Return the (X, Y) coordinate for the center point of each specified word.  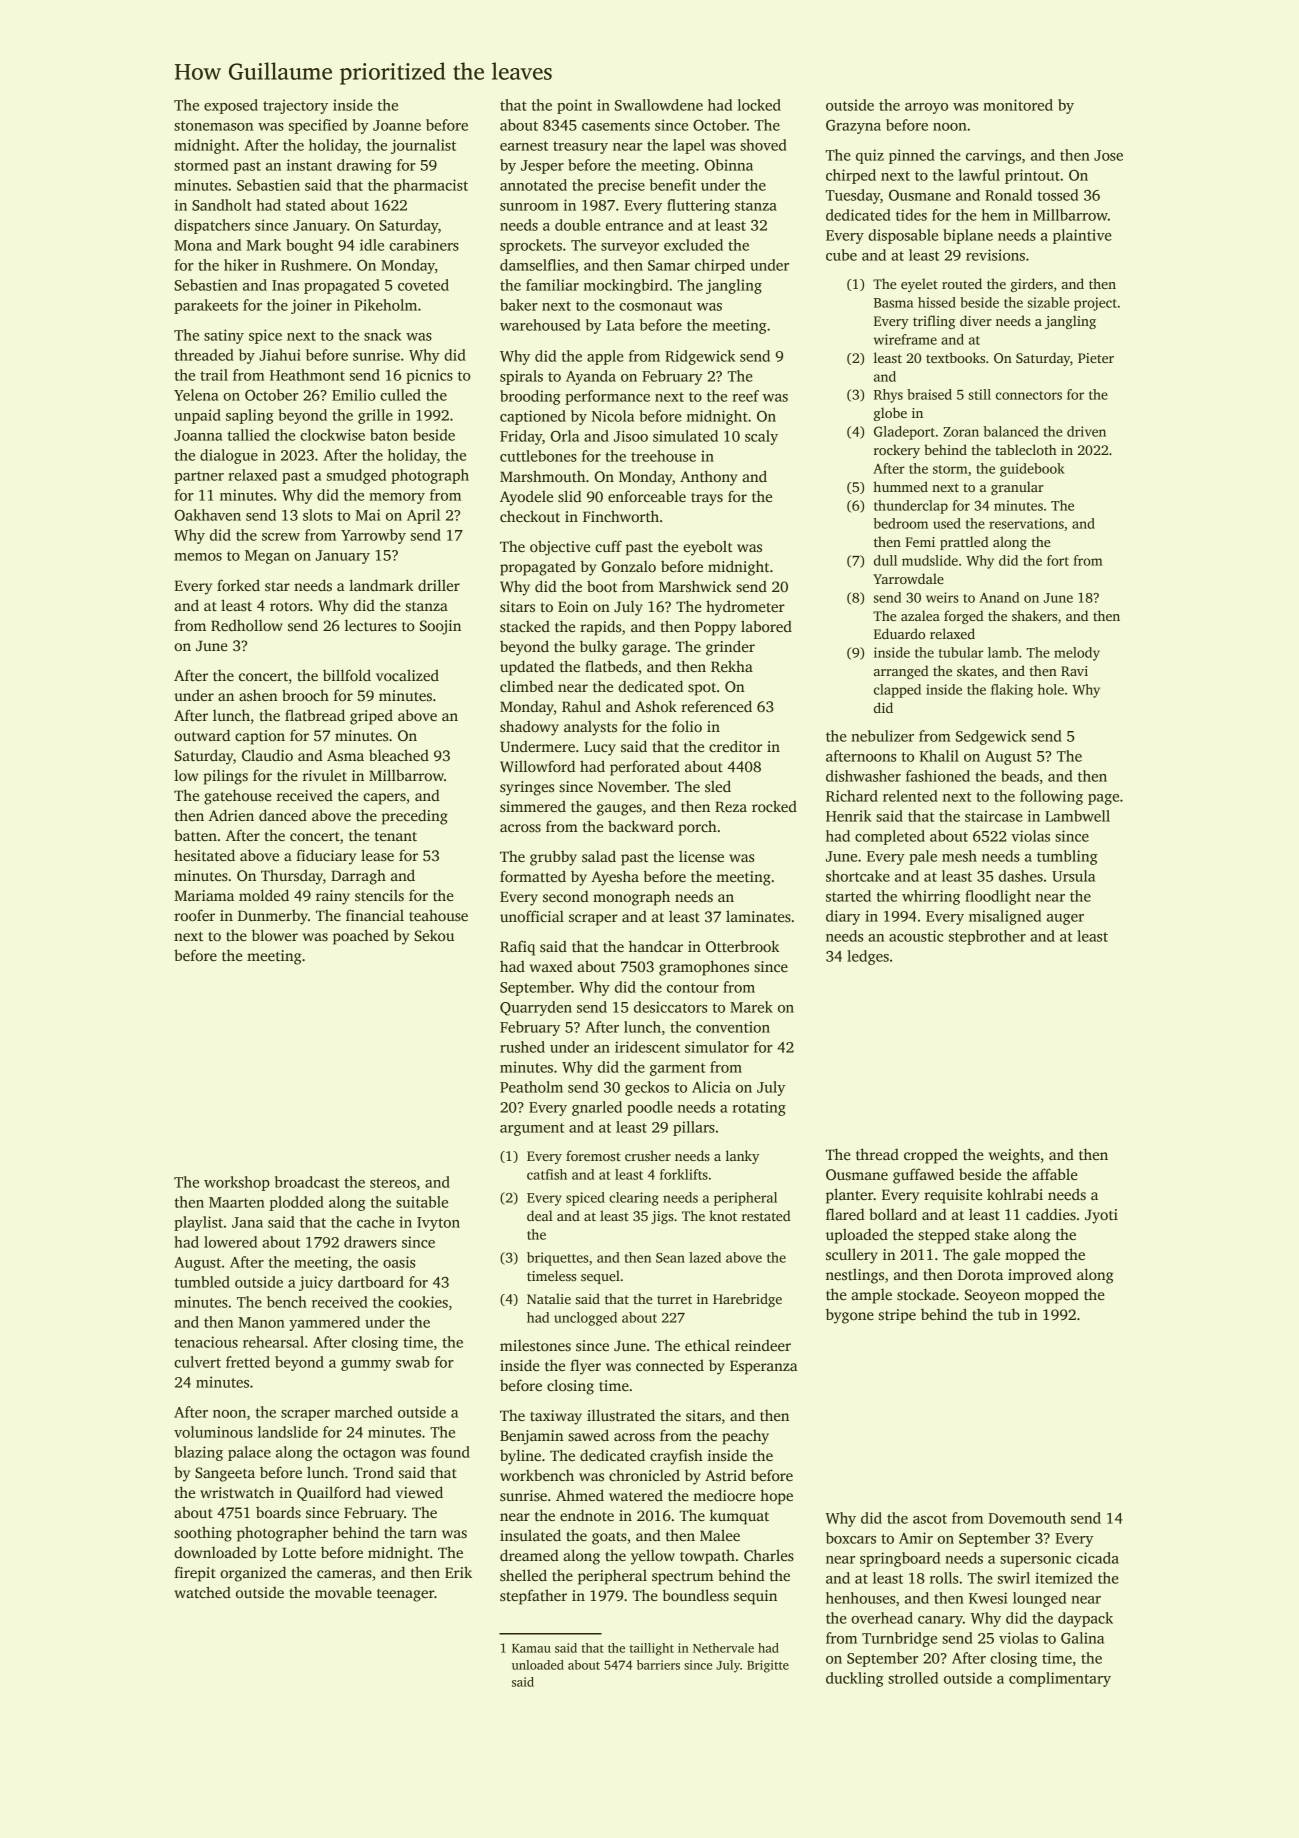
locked (759, 105)
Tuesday (852, 196)
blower (275, 935)
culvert (197, 1362)
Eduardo (899, 633)
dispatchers (212, 226)
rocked (774, 806)
